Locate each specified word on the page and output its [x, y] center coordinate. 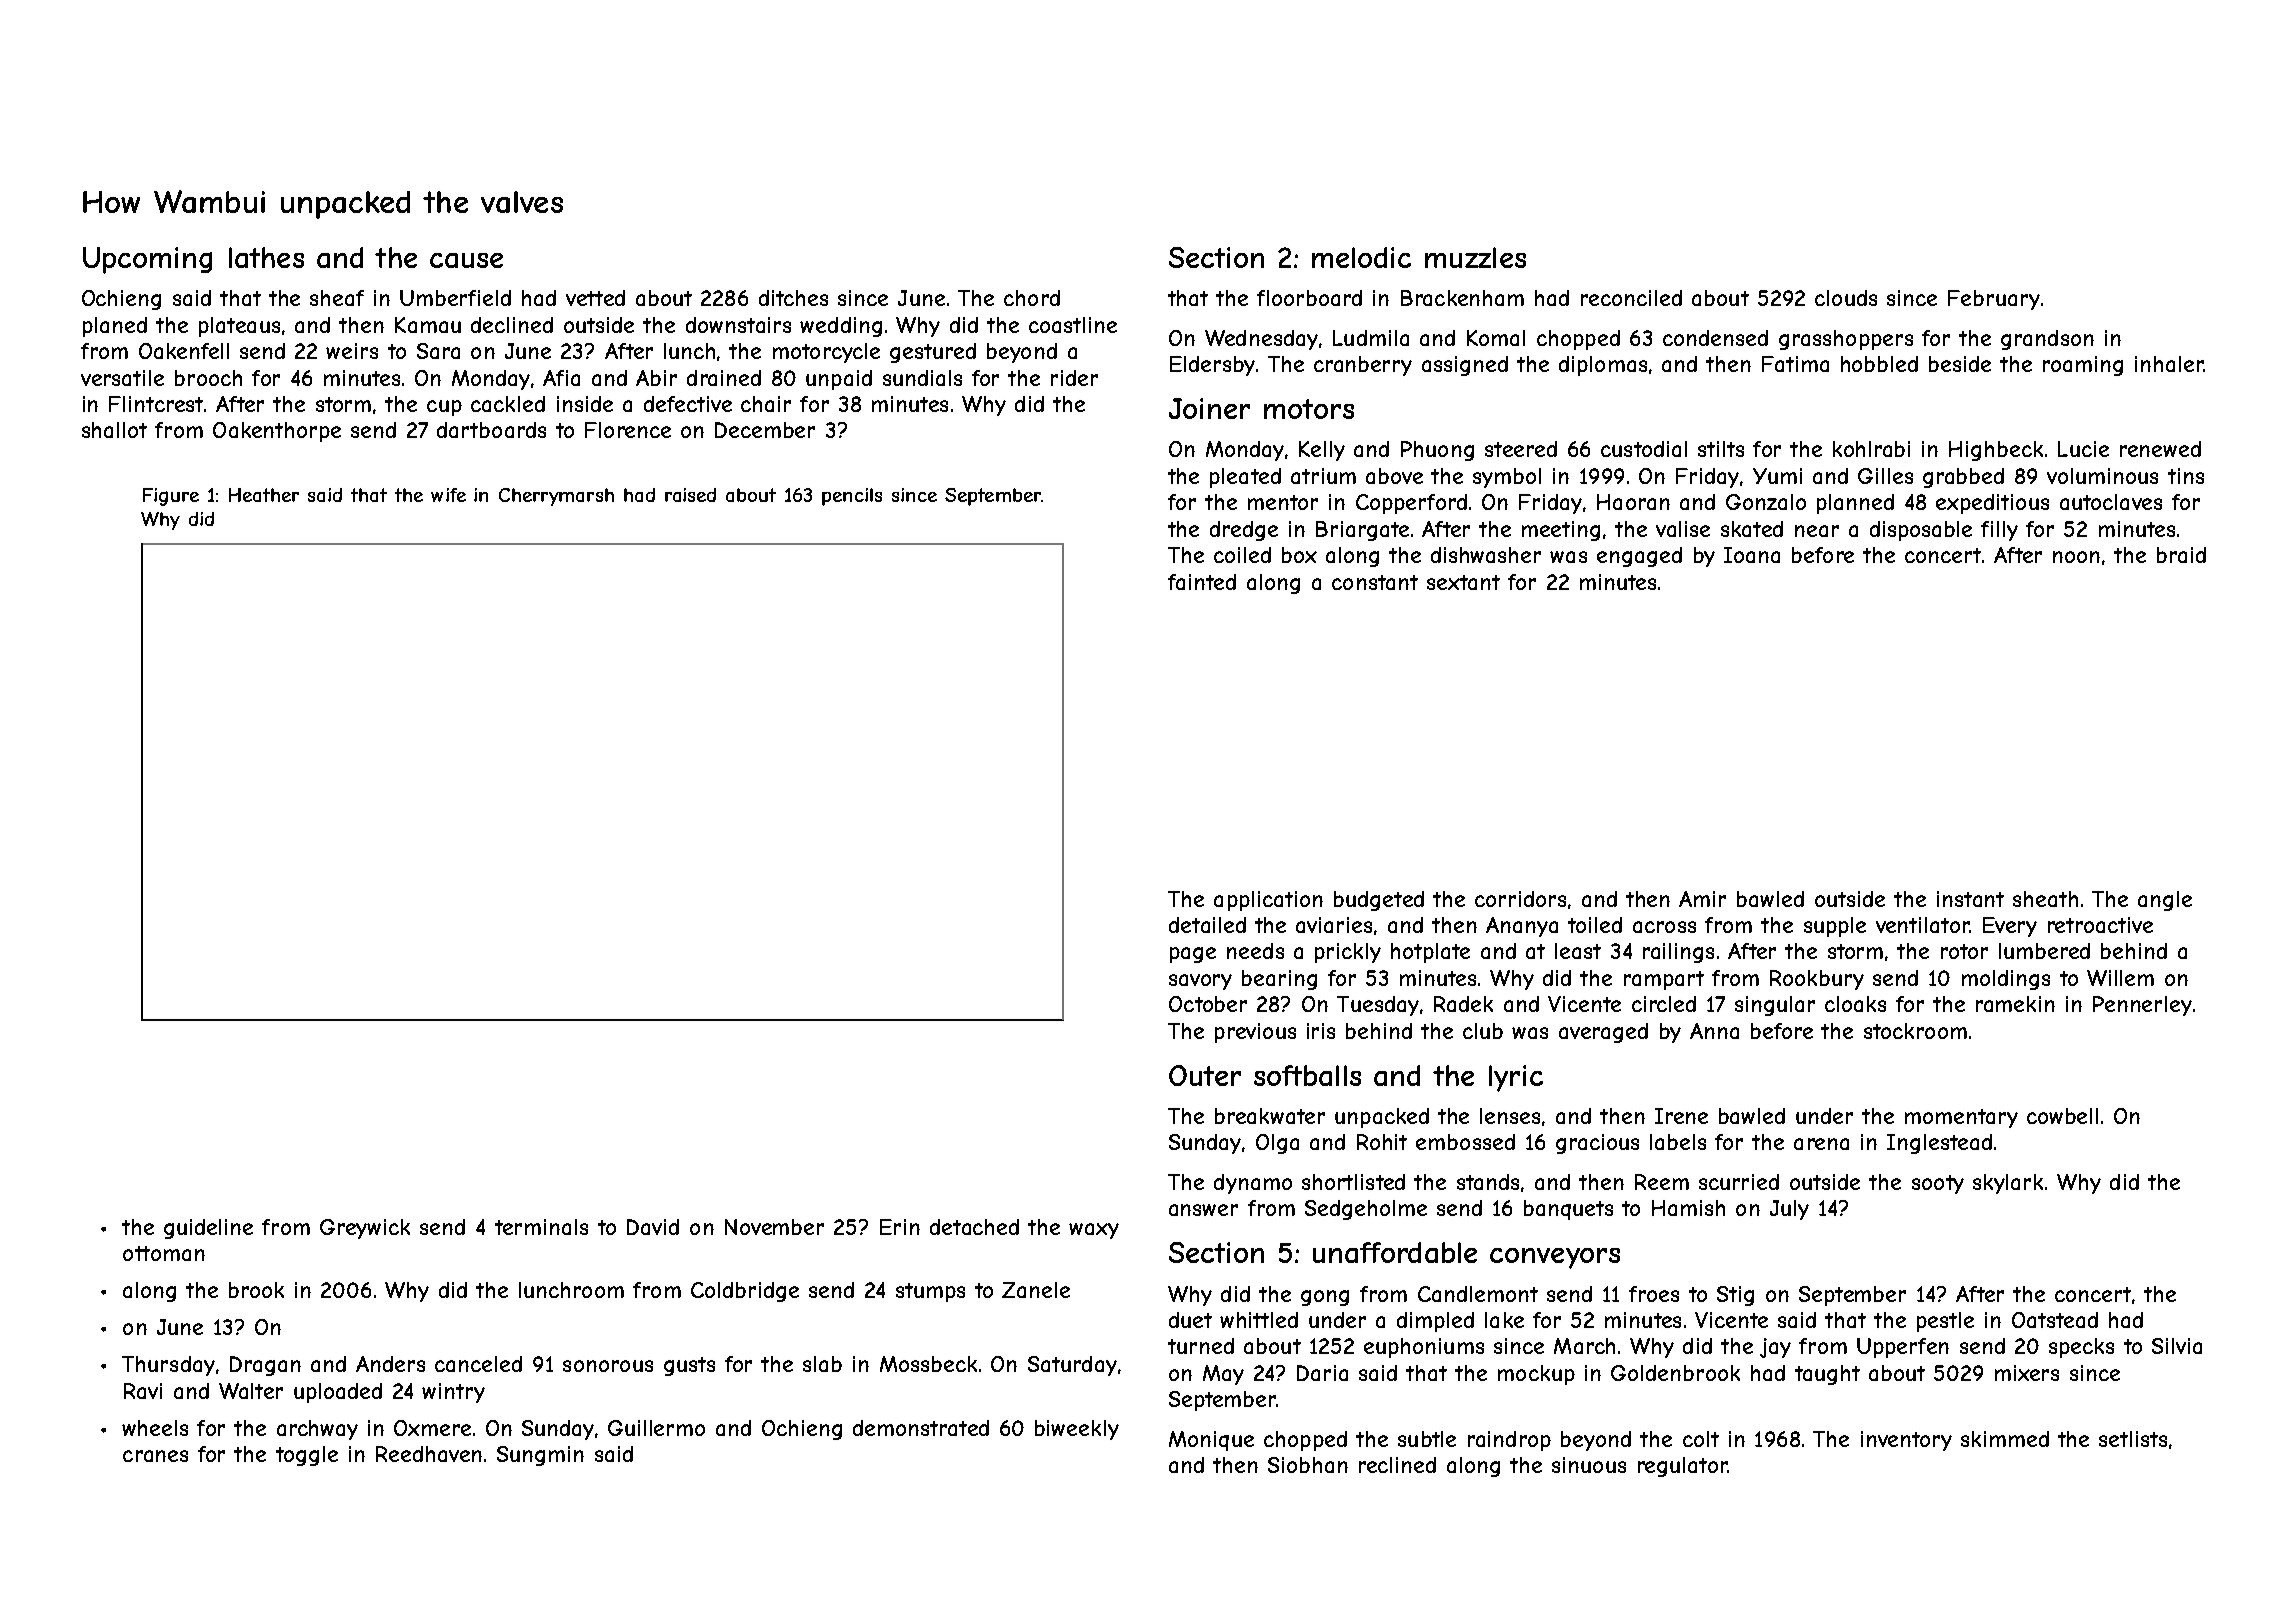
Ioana [1752, 555]
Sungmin [540, 1456]
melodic [1361, 257]
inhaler [2169, 364]
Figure [171, 497]
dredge [1244, 531]
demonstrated [921, 1428]
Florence [628, 430]
